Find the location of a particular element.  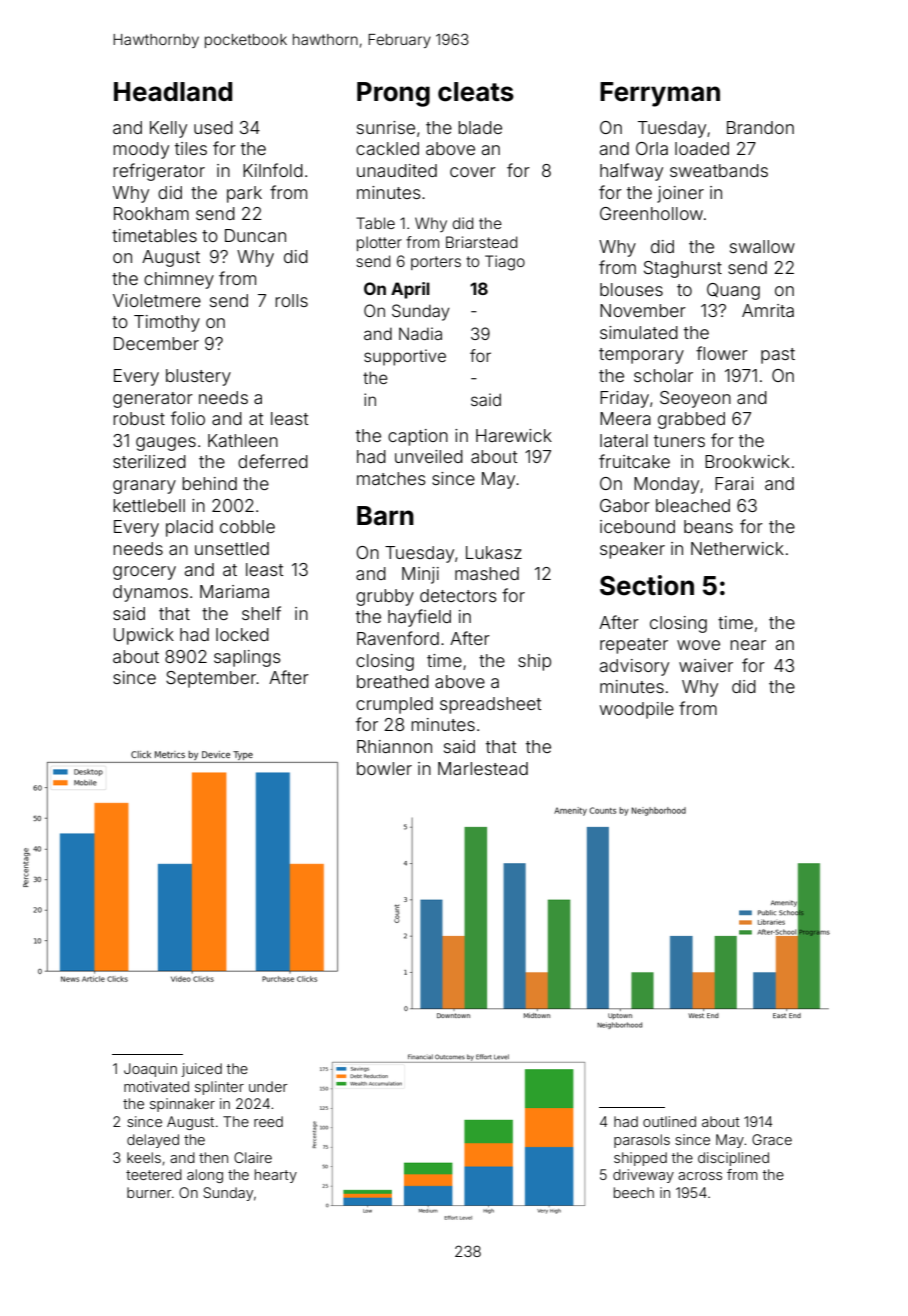

saplings is located at coordinates (247, 658).
